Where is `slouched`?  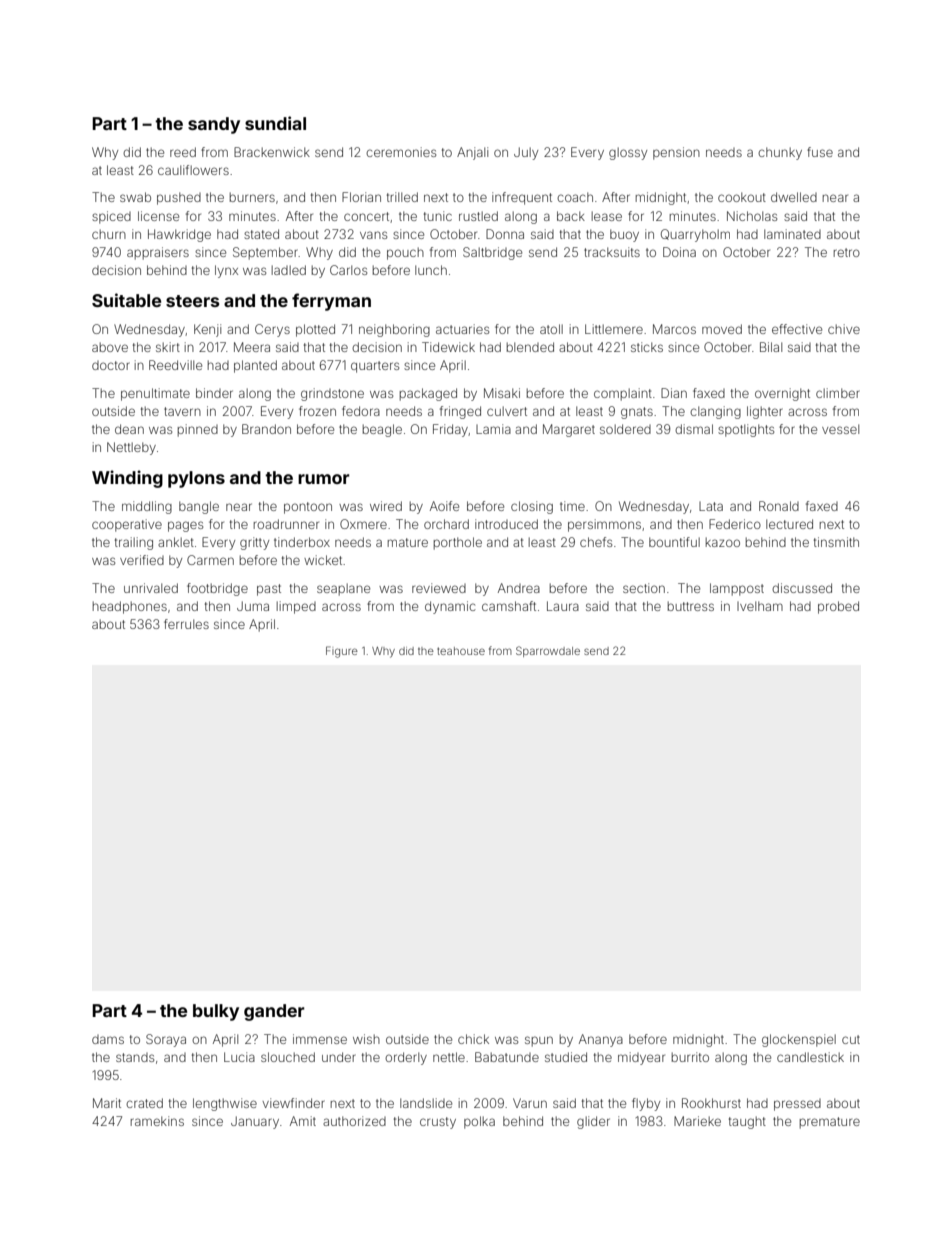
slouched is located at coordinates (288, 1057).
